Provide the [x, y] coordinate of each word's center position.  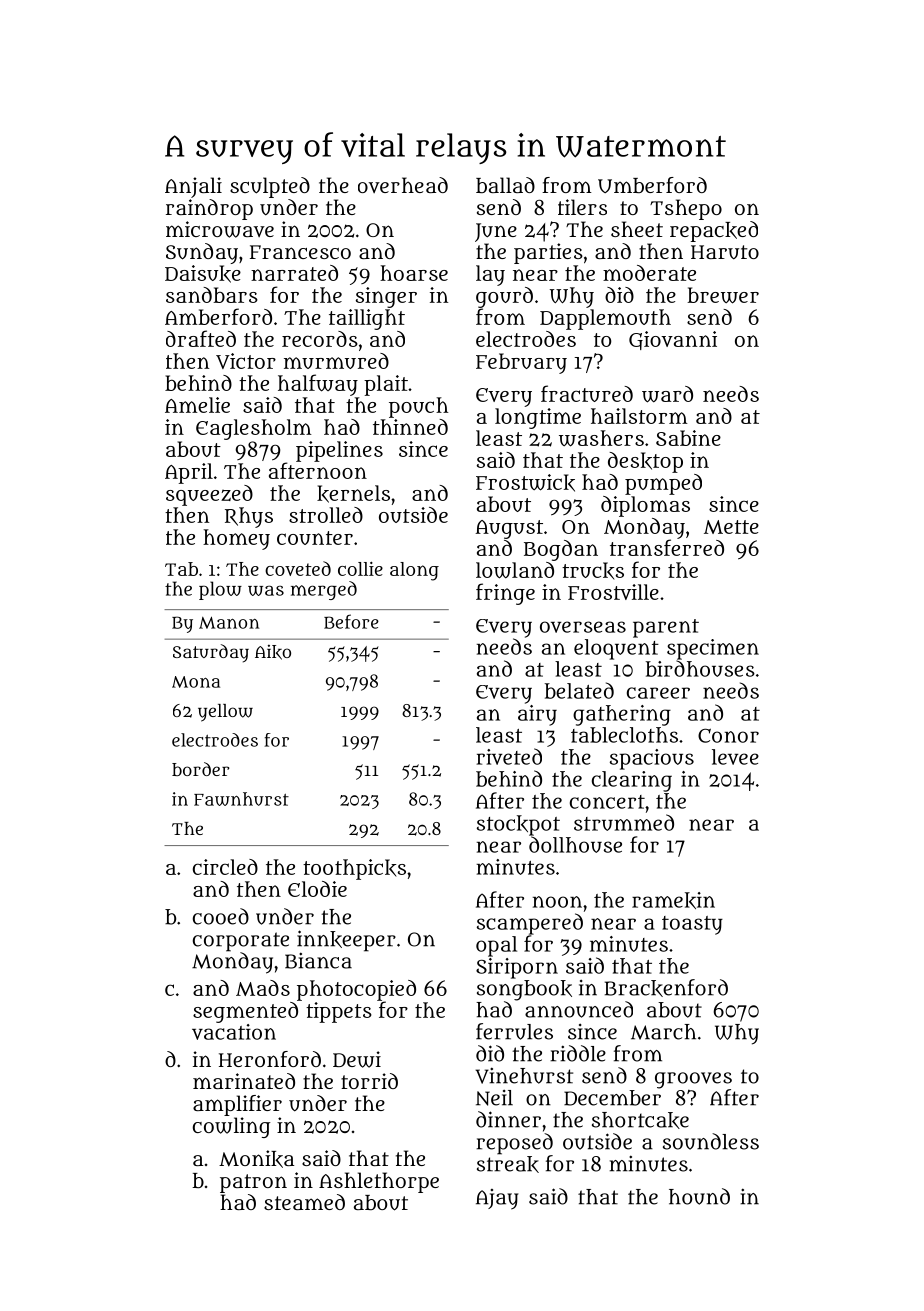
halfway [318, 385]
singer [386, 297]
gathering [622, 715]
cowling [232, 1127]
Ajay [497, 1199]
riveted [509, 756]
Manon [229, 623]
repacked [714, 231]
